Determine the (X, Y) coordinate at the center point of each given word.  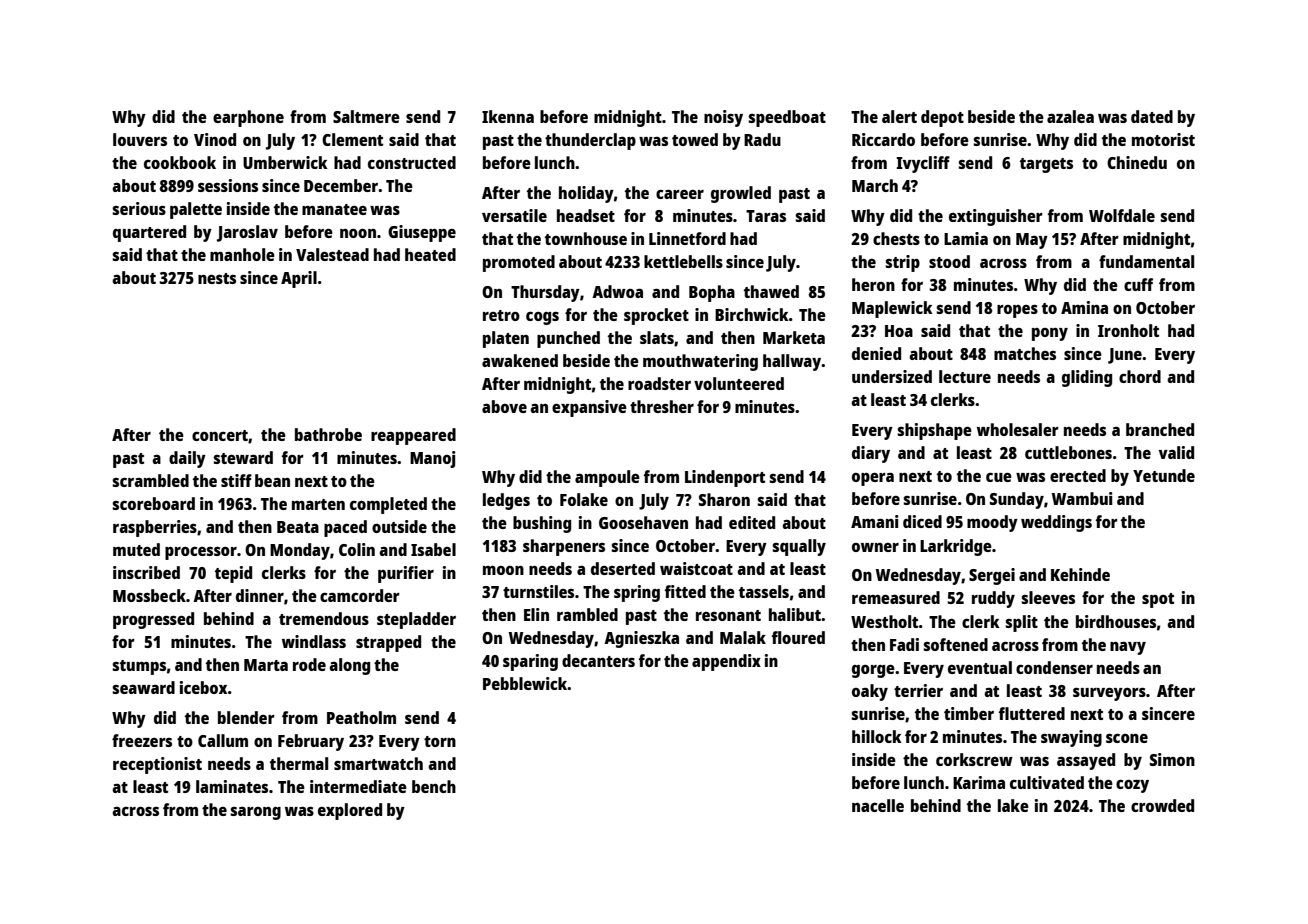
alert (899, 116)
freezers (142, 740)
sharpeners (564, 547)
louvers (140, 139)
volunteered (739, 383)
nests (217, 278)
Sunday (1017, 500)
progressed (153, 620)
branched (1160, 429)
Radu (762, 139)
